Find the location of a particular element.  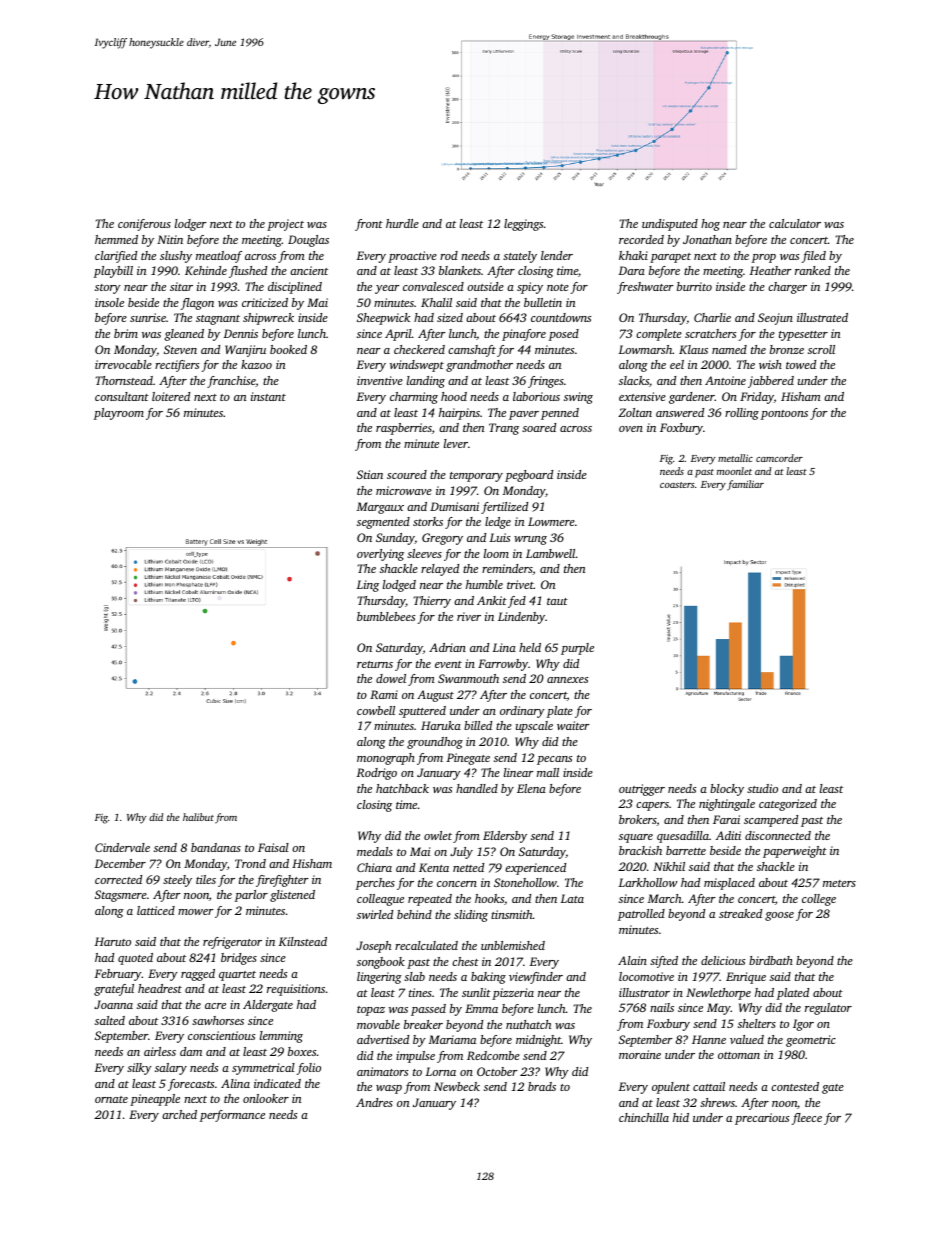

Faisal is located at coordinates (273, 847).
